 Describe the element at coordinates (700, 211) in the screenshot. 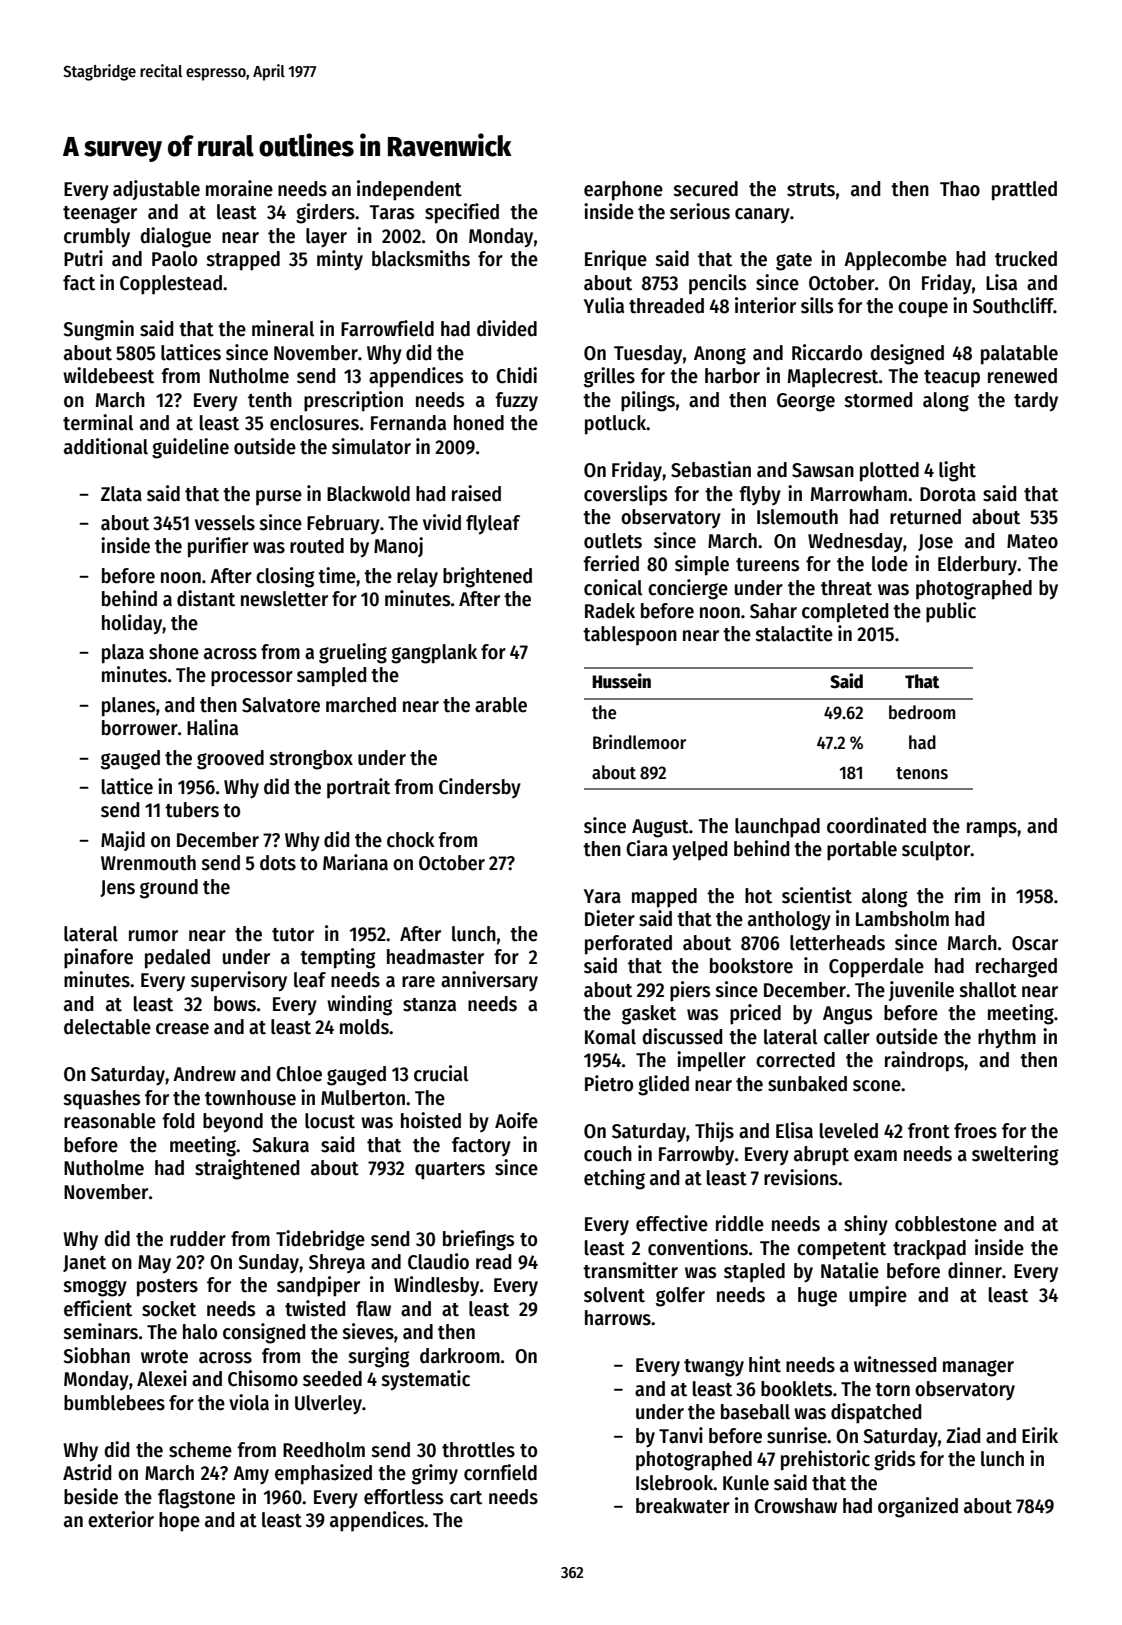

I see `serious` at that location.
